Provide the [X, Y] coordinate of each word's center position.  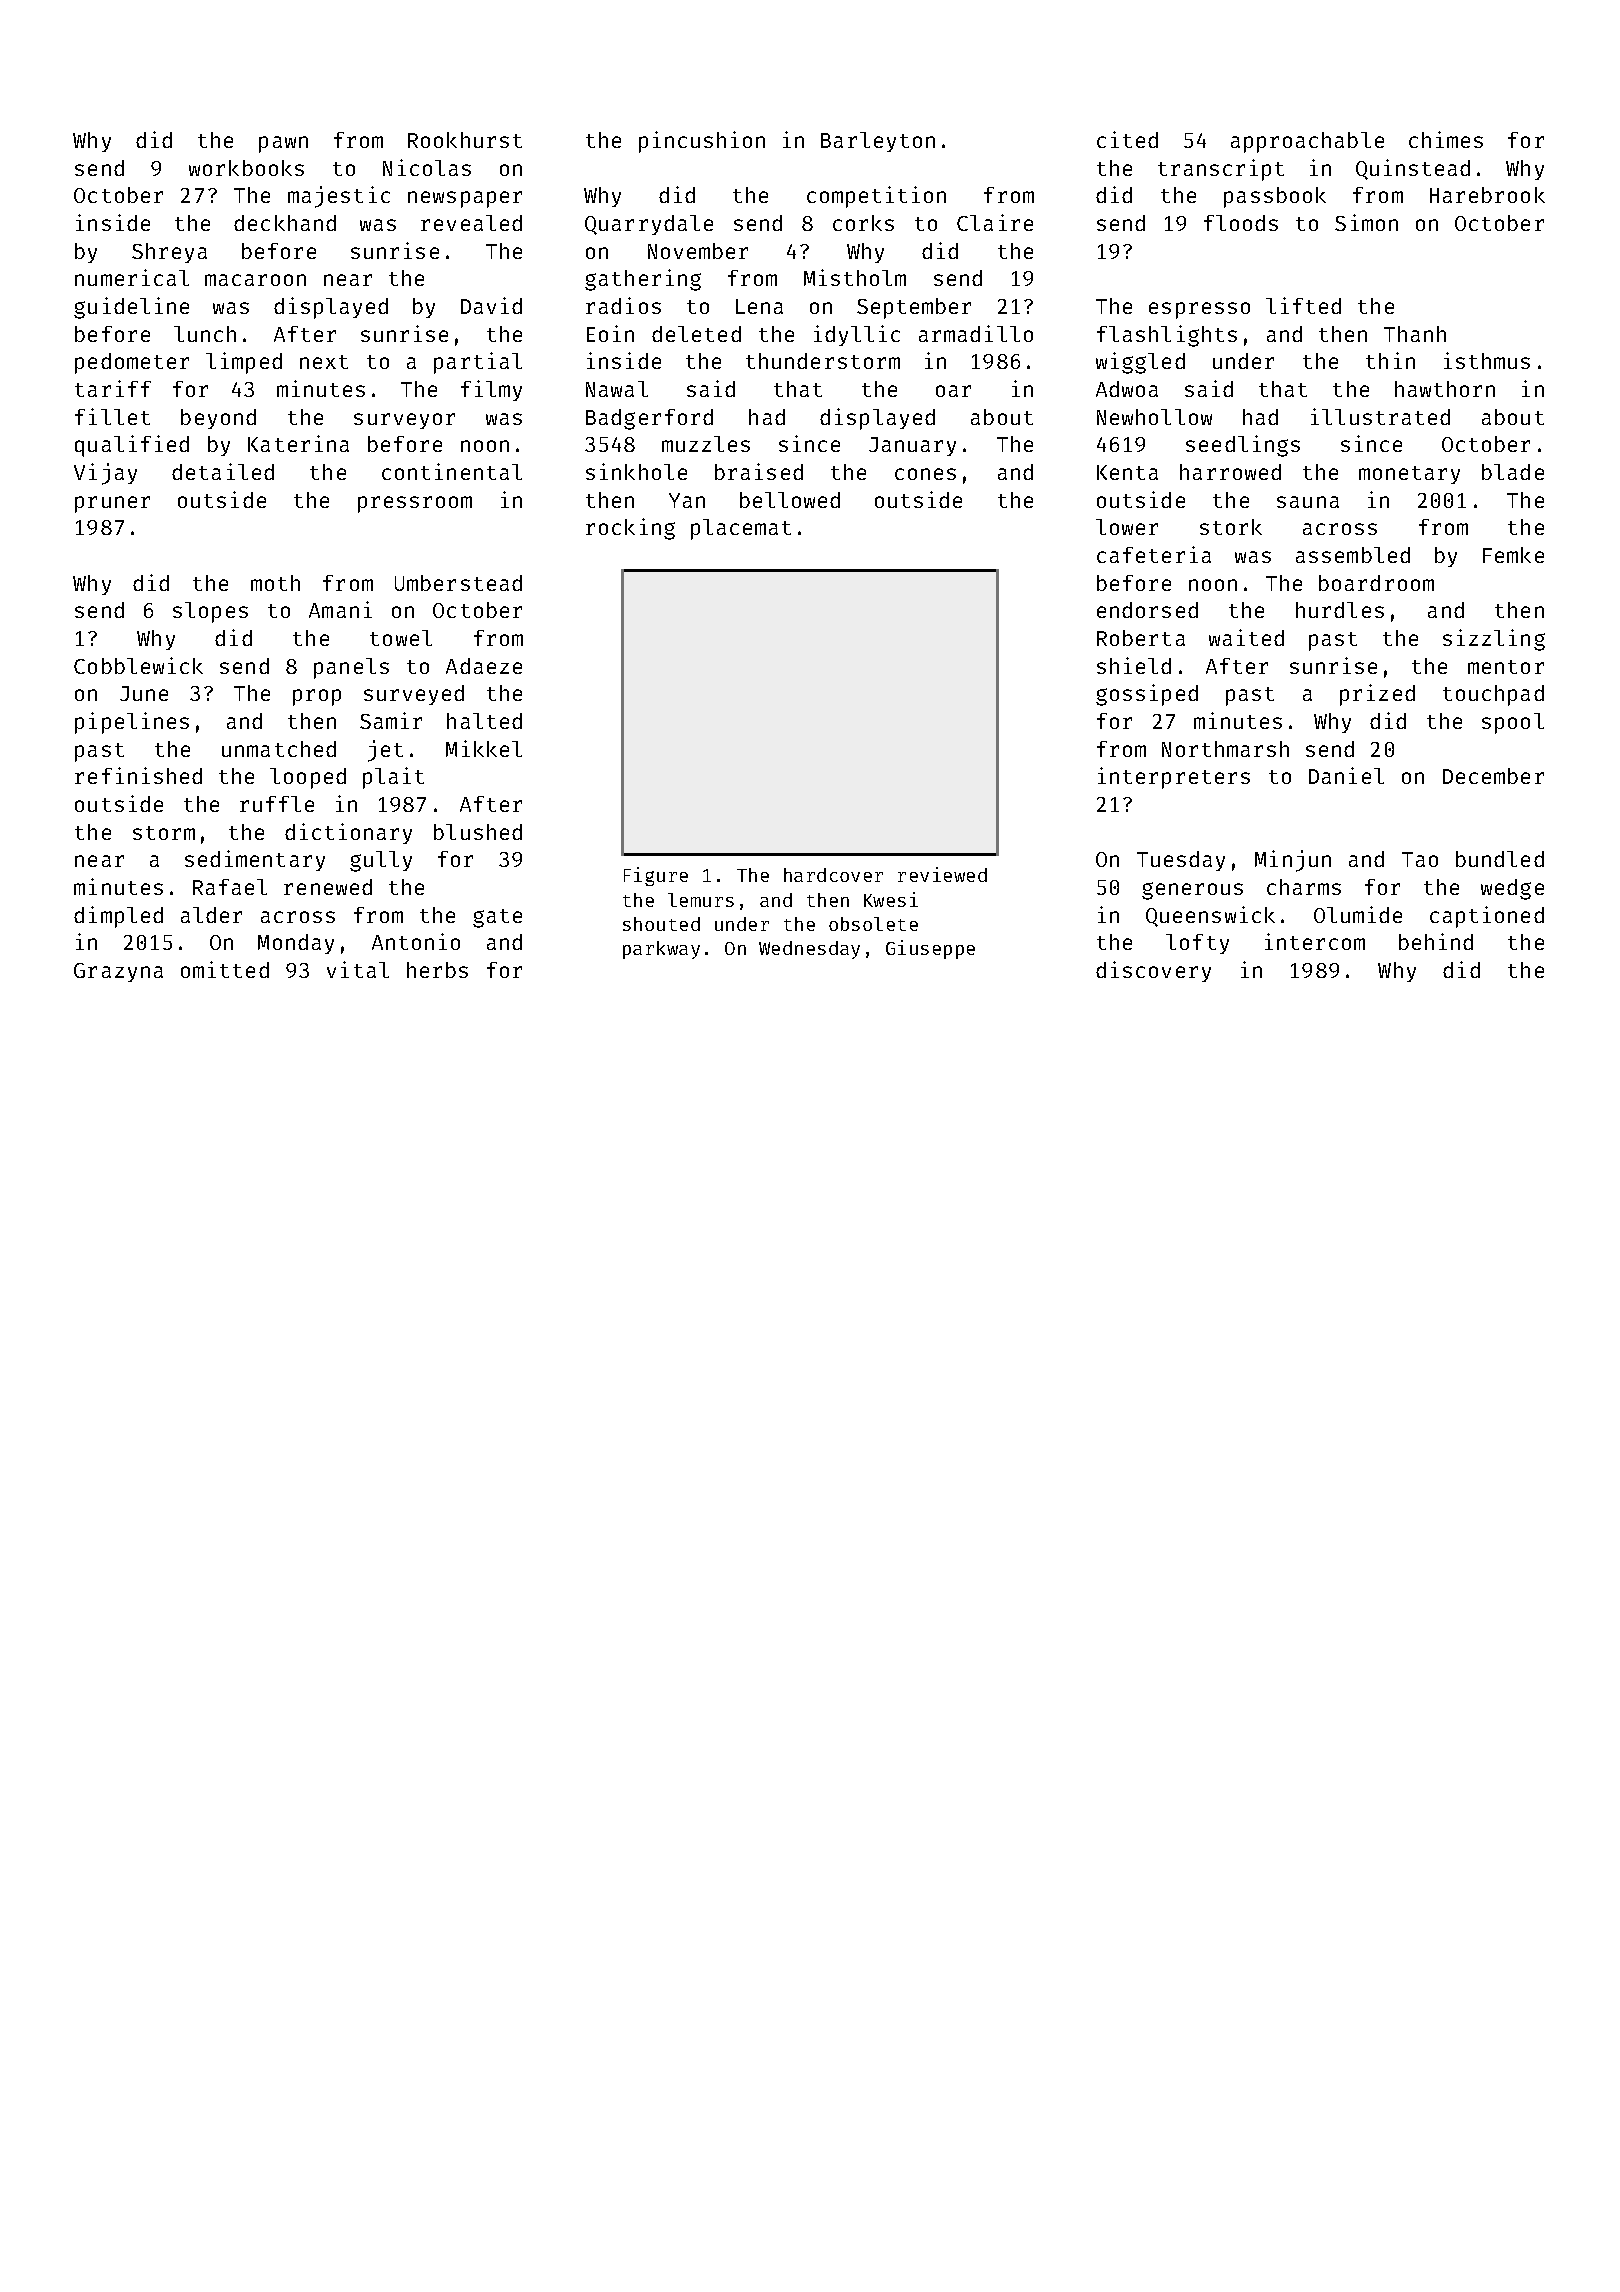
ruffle [277, 804]
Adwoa [1127, 389]
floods [1241, 223]
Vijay [105, 474]
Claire [995, 222]
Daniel [1346, 775]
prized [1377, 695]
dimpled [118, 917]
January [912, 446]
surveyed [414, 695]
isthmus [1487, 360]
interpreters [1174, 778]
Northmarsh [1225, 749]
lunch [205, 334]
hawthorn [1445, 389]
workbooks [246, 168]
